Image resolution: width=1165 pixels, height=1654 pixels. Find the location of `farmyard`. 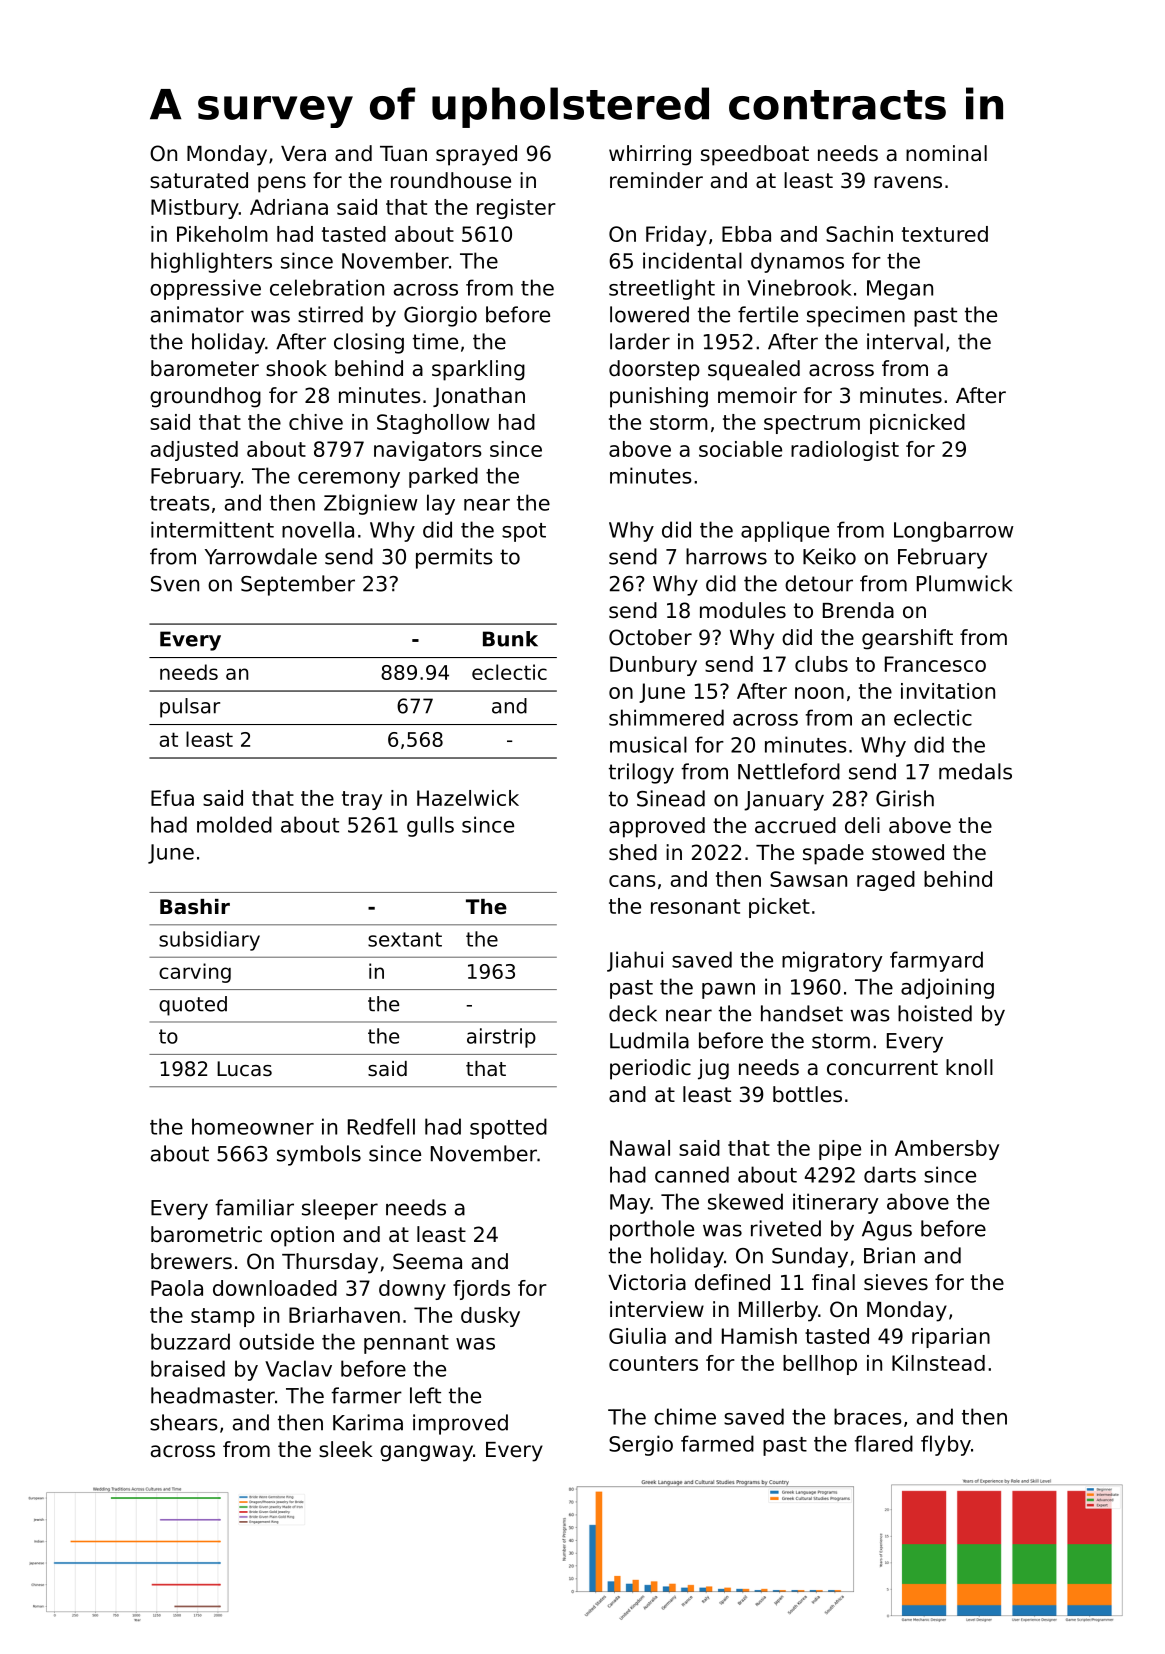

farmyard is located at coordinates (936, 961).
